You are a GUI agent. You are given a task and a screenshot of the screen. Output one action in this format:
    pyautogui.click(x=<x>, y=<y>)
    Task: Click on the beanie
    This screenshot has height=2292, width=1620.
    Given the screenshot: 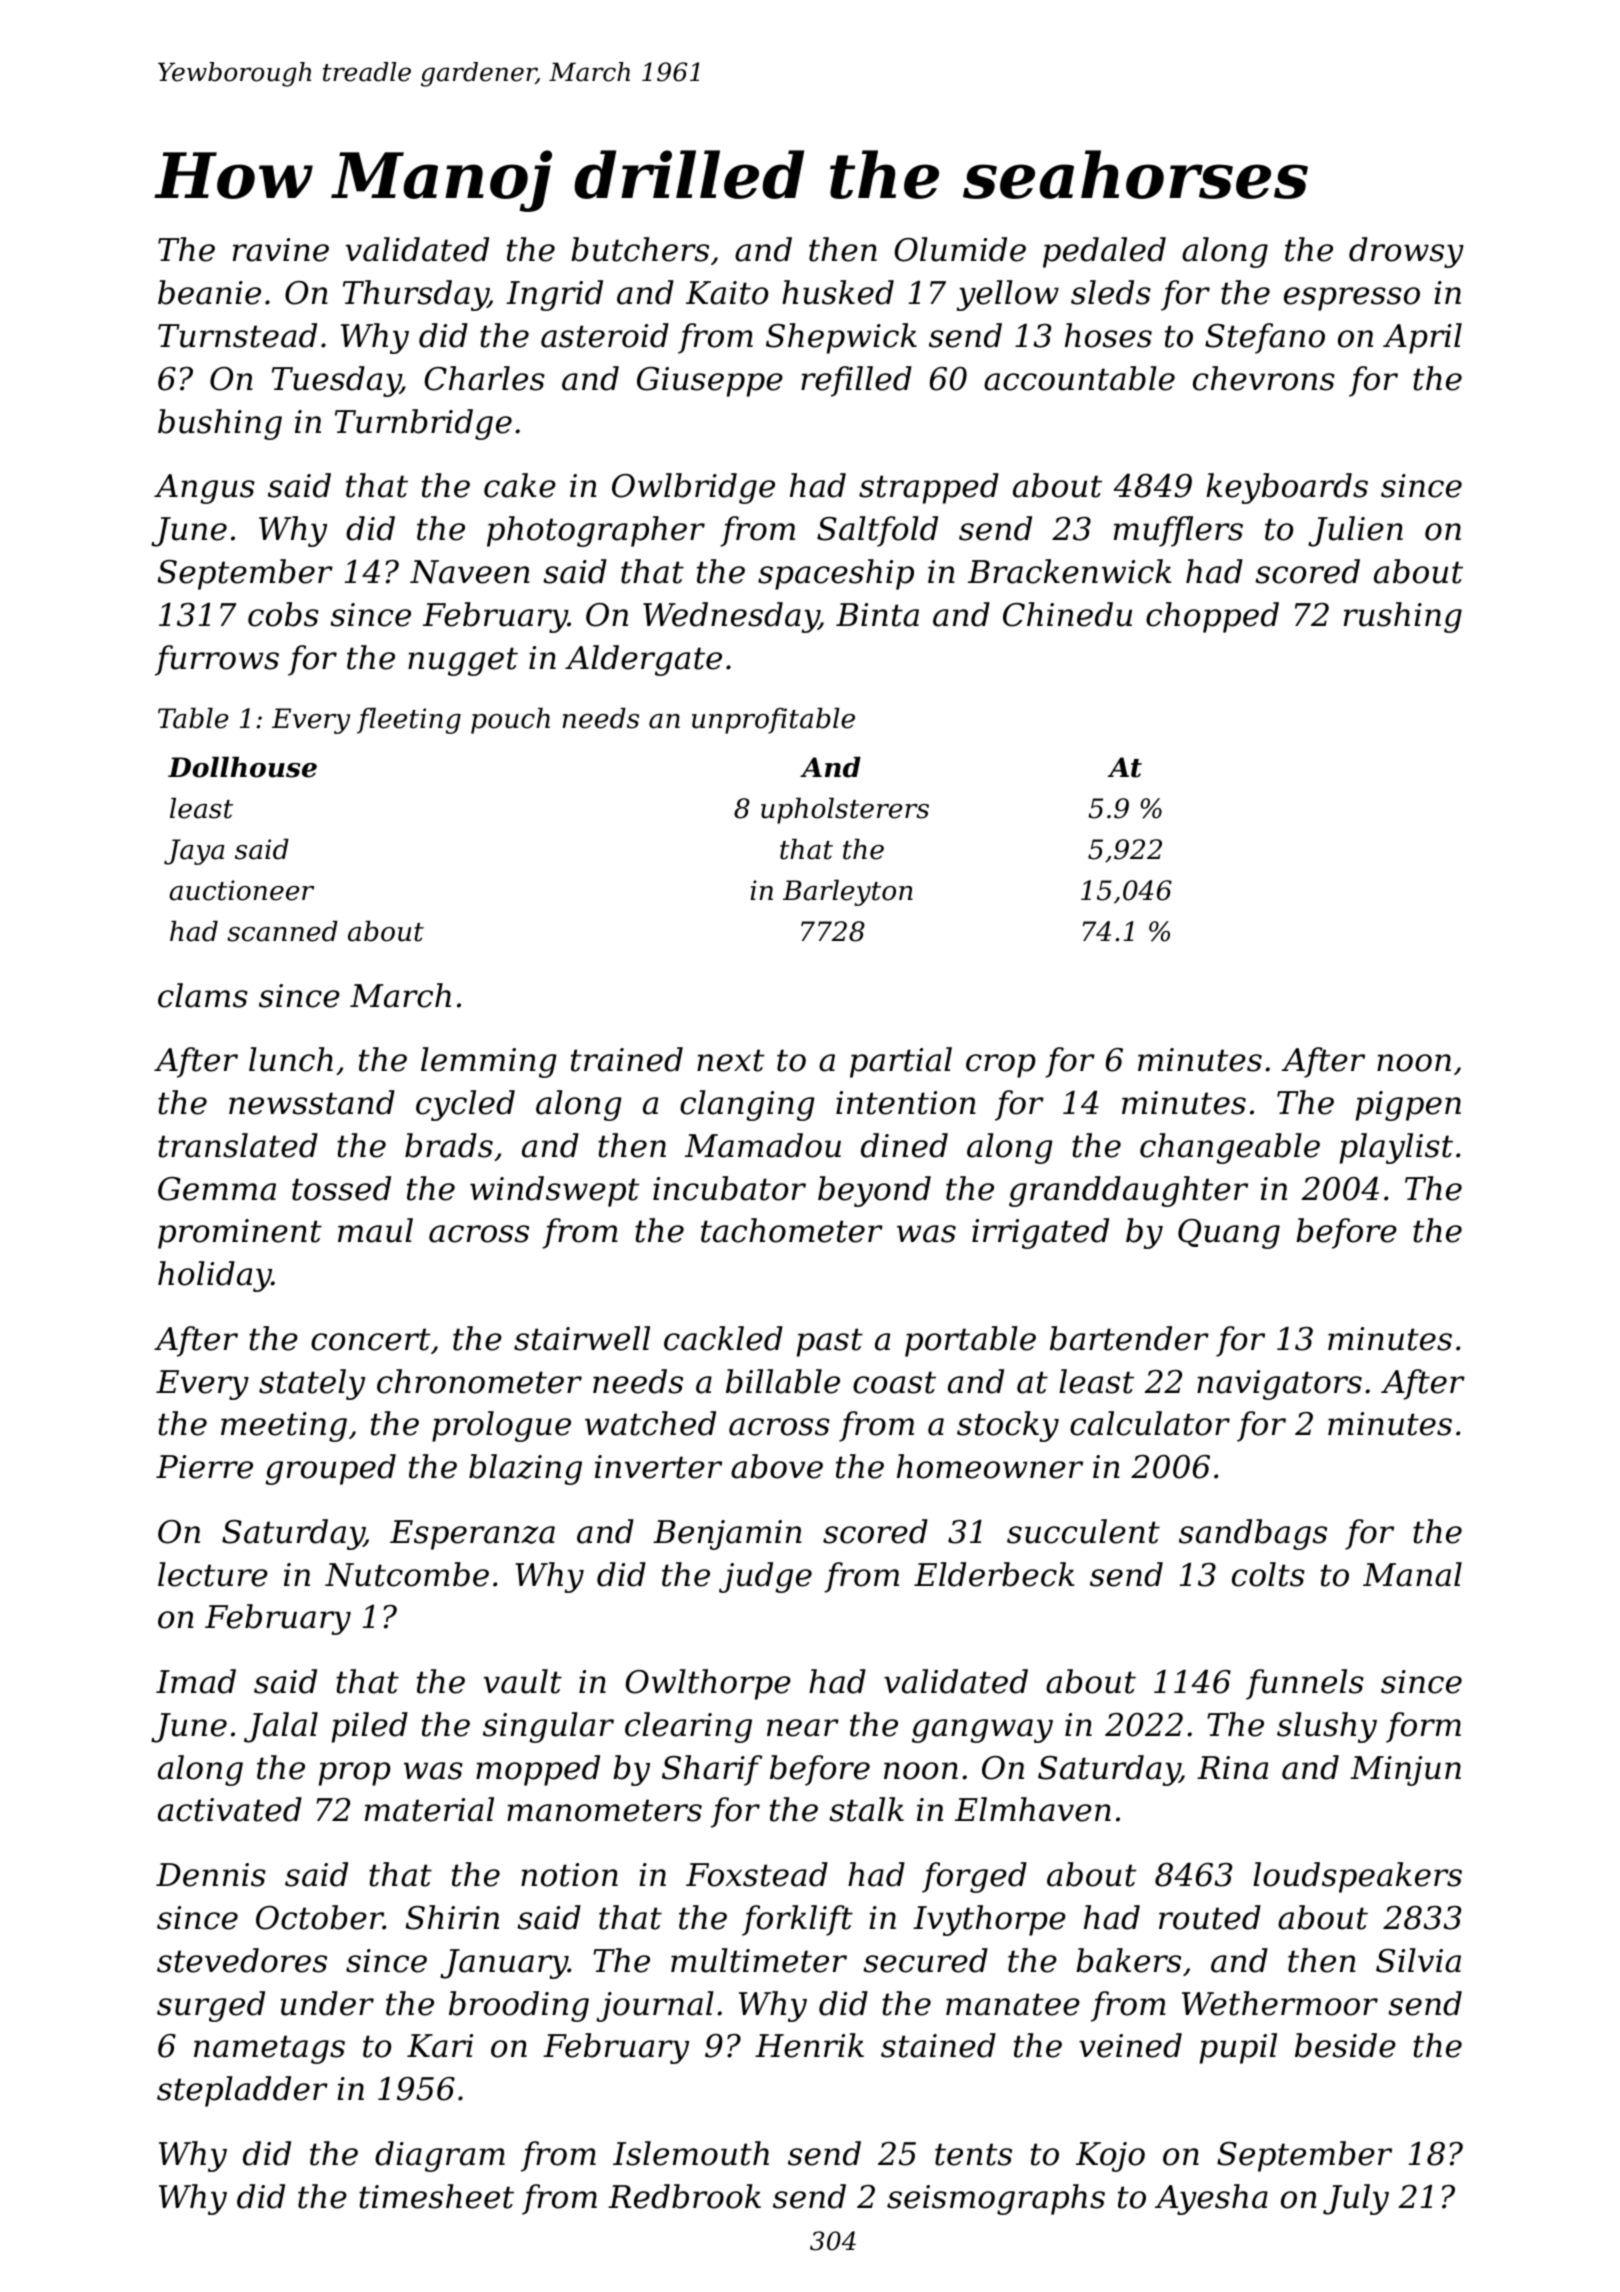 What is the action you would take?
    pyautogui.click(x=209, y=292)
